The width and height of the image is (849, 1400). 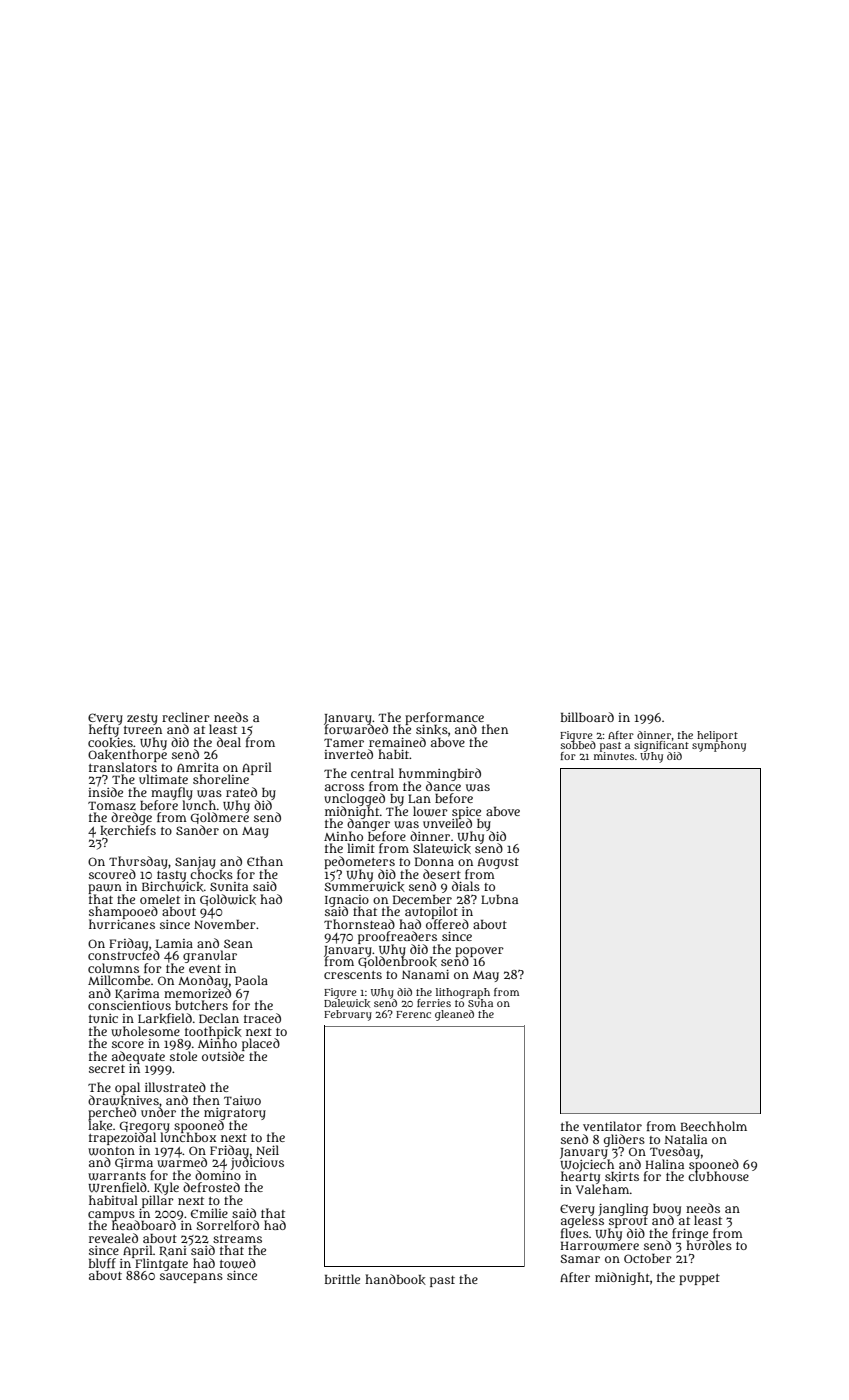 I want to click on handbook, so click(x=395, y=1279).
